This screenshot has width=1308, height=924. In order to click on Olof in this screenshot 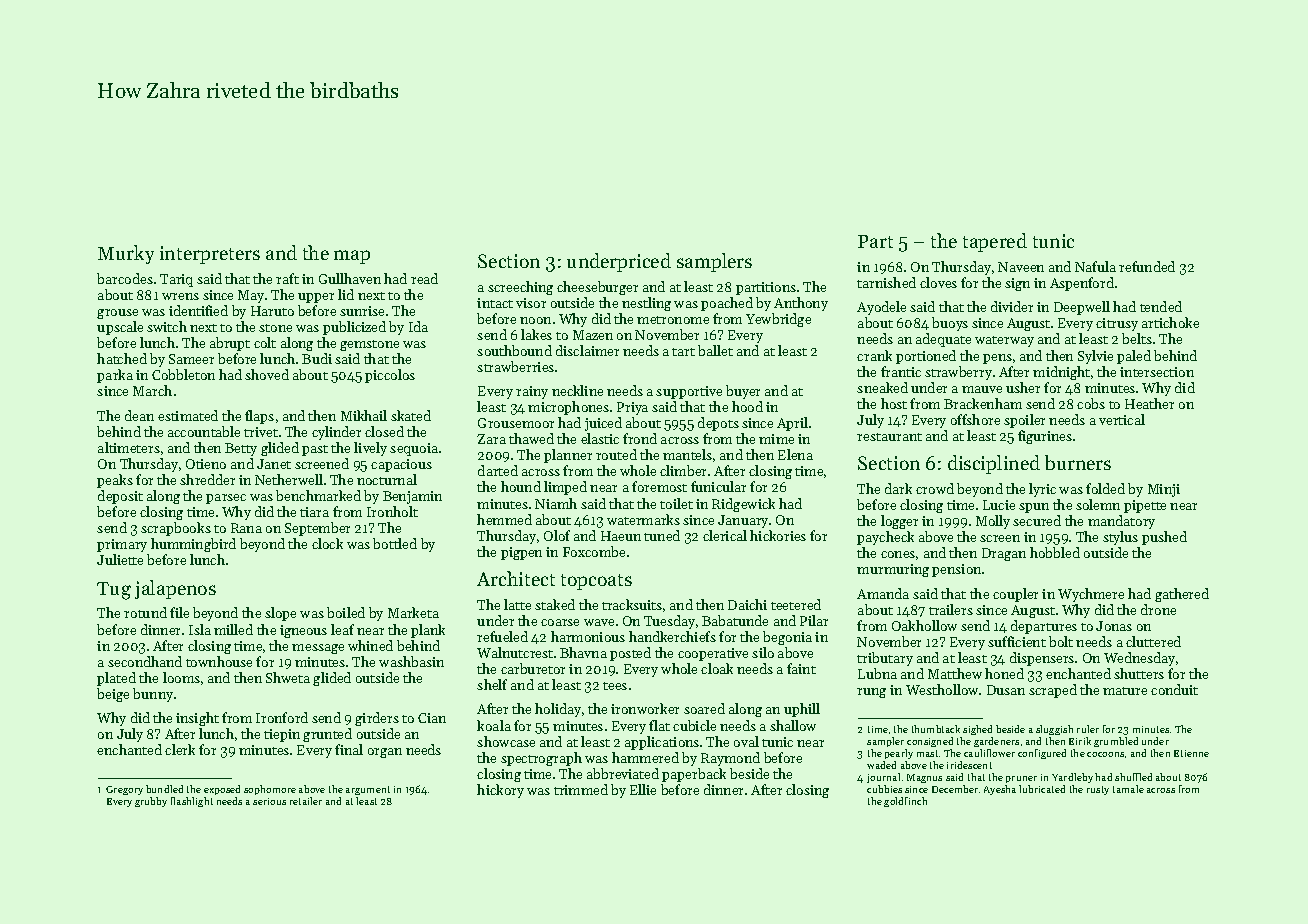, I will do `click(557, 535)`.
